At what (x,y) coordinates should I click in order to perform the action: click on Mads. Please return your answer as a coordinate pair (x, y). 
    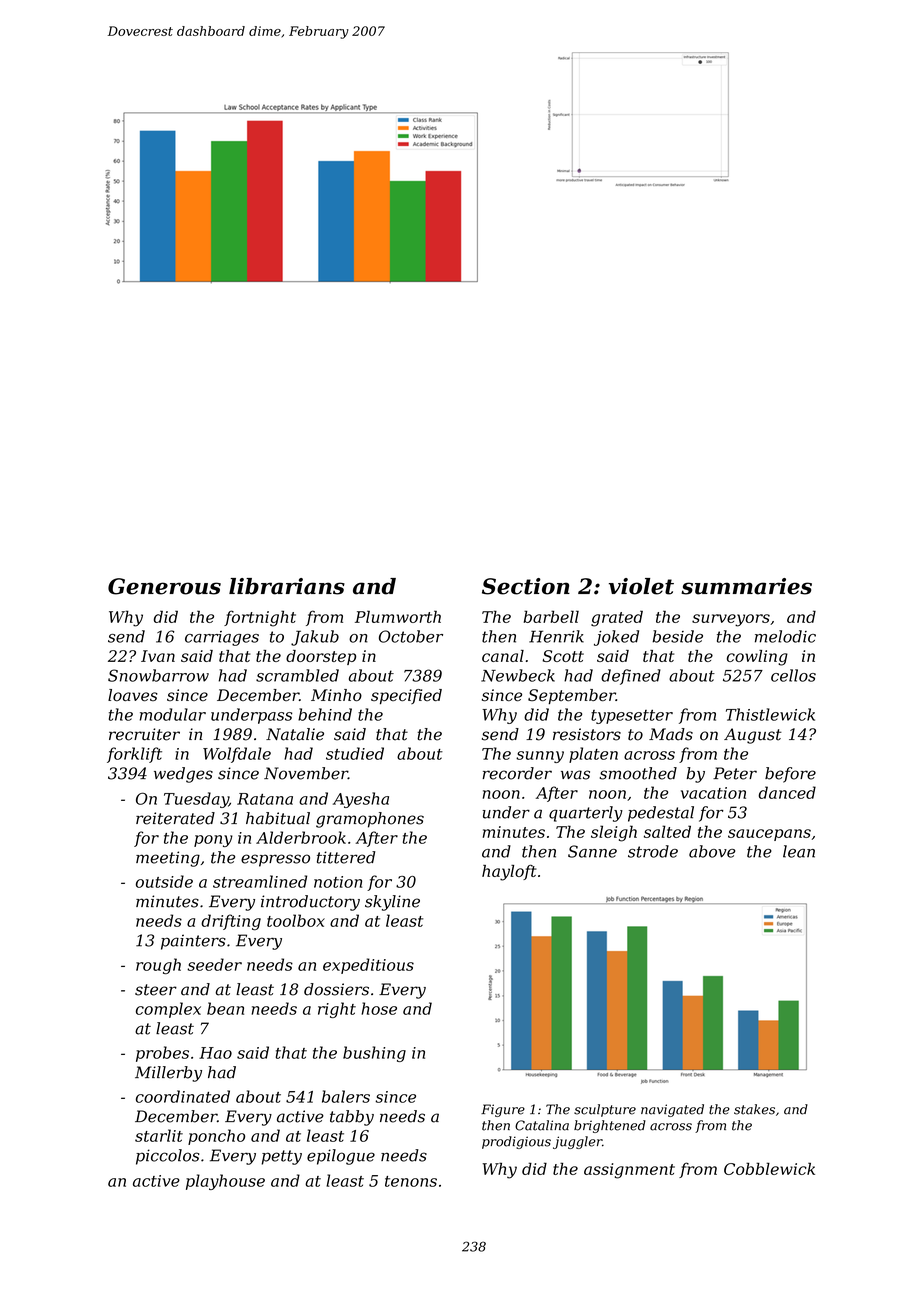
    Looking at the image, I should click on (671, 734).
